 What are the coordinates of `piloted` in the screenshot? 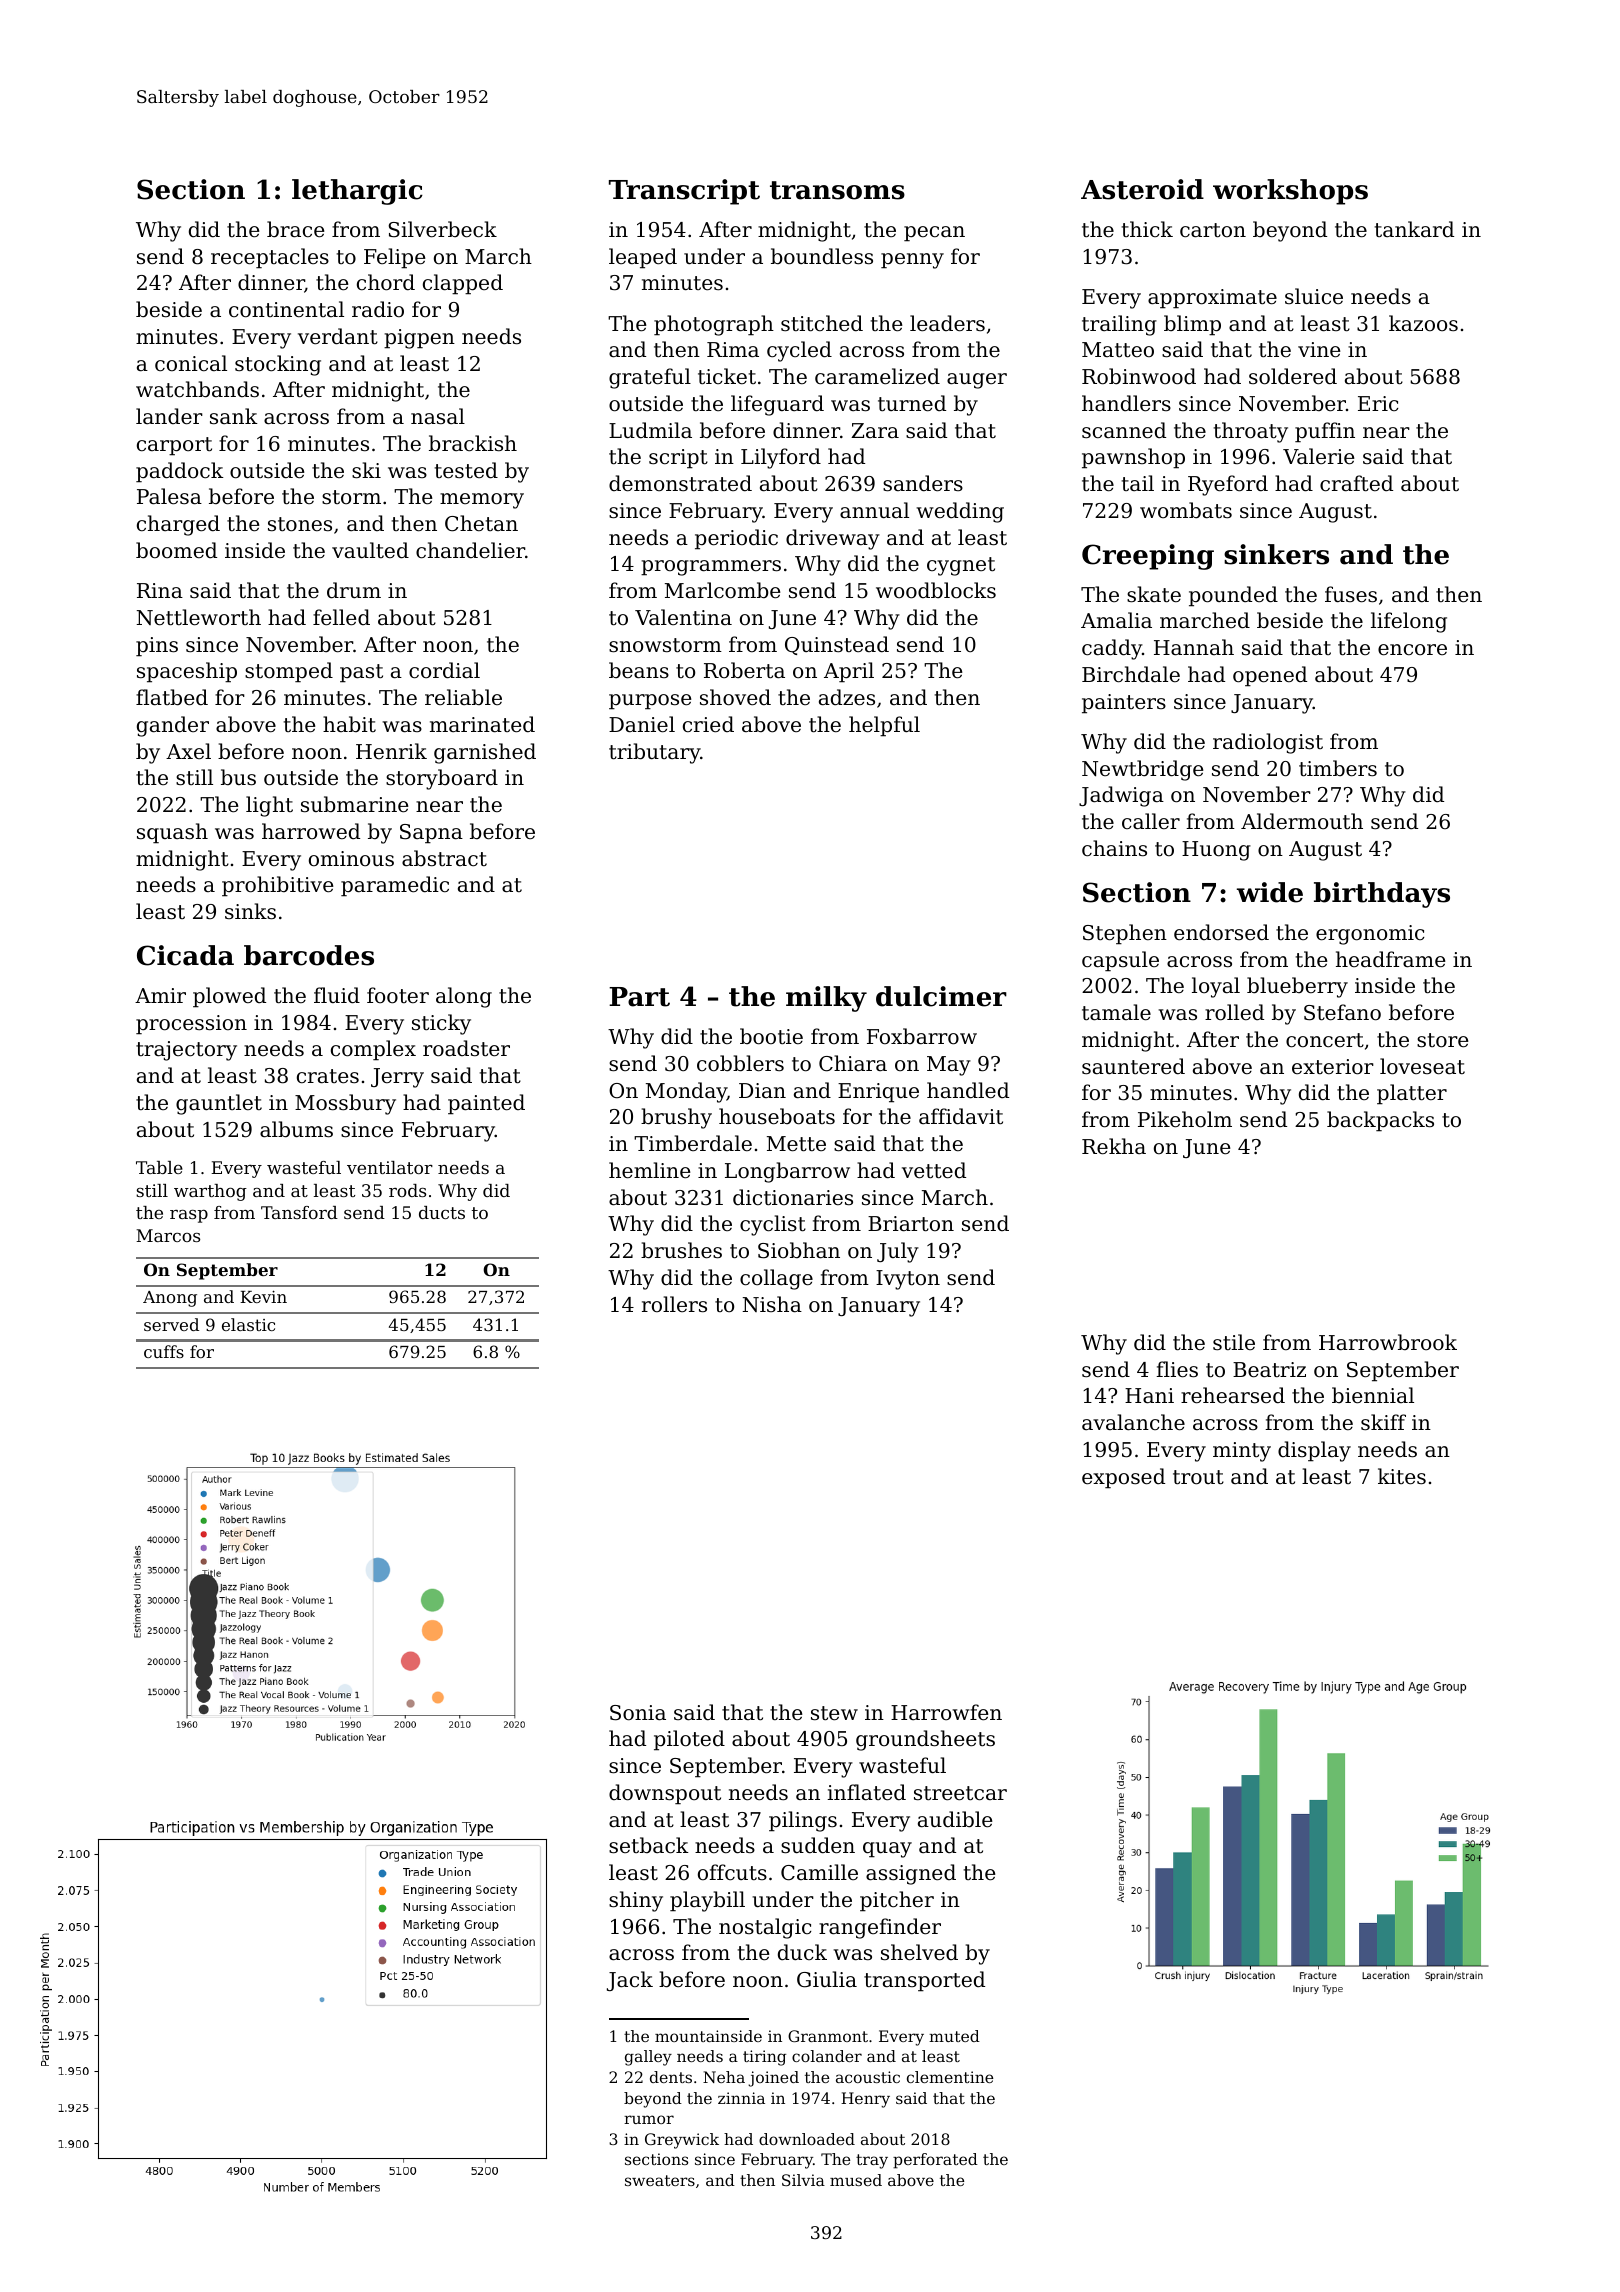 It's located at (689, 1740).
